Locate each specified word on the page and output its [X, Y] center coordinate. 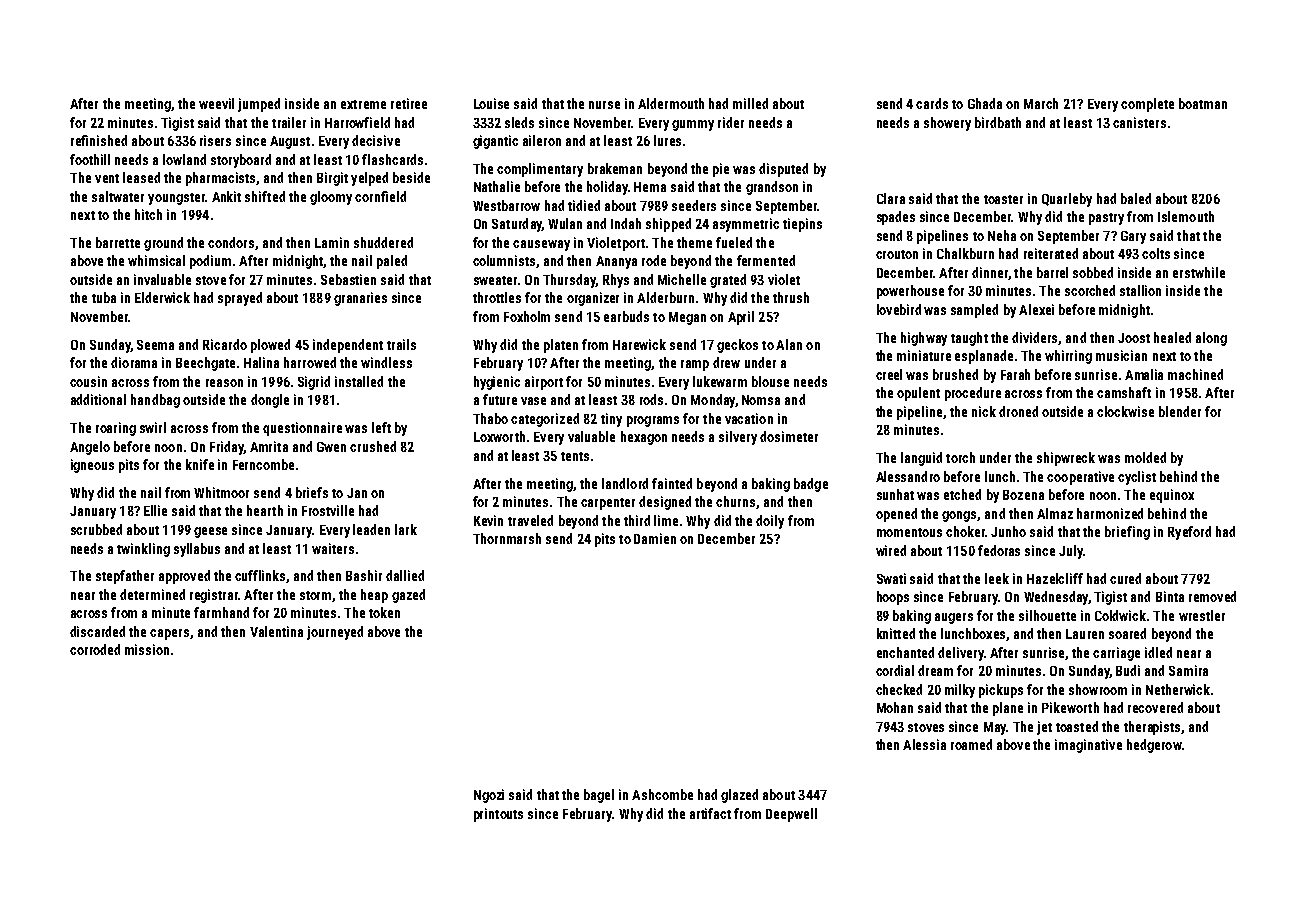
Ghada [985, 103]
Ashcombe [662, 794]
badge [811, 485]
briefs [312, 492]
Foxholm [527, 316]
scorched [1090, 290]
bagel [599, 796]
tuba [104, 297]
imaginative [1088, 746]
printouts [498, 815]
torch [960, 457]
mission [147, 649]
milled [750, 103]
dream [935, 670]
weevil [216, 103]
